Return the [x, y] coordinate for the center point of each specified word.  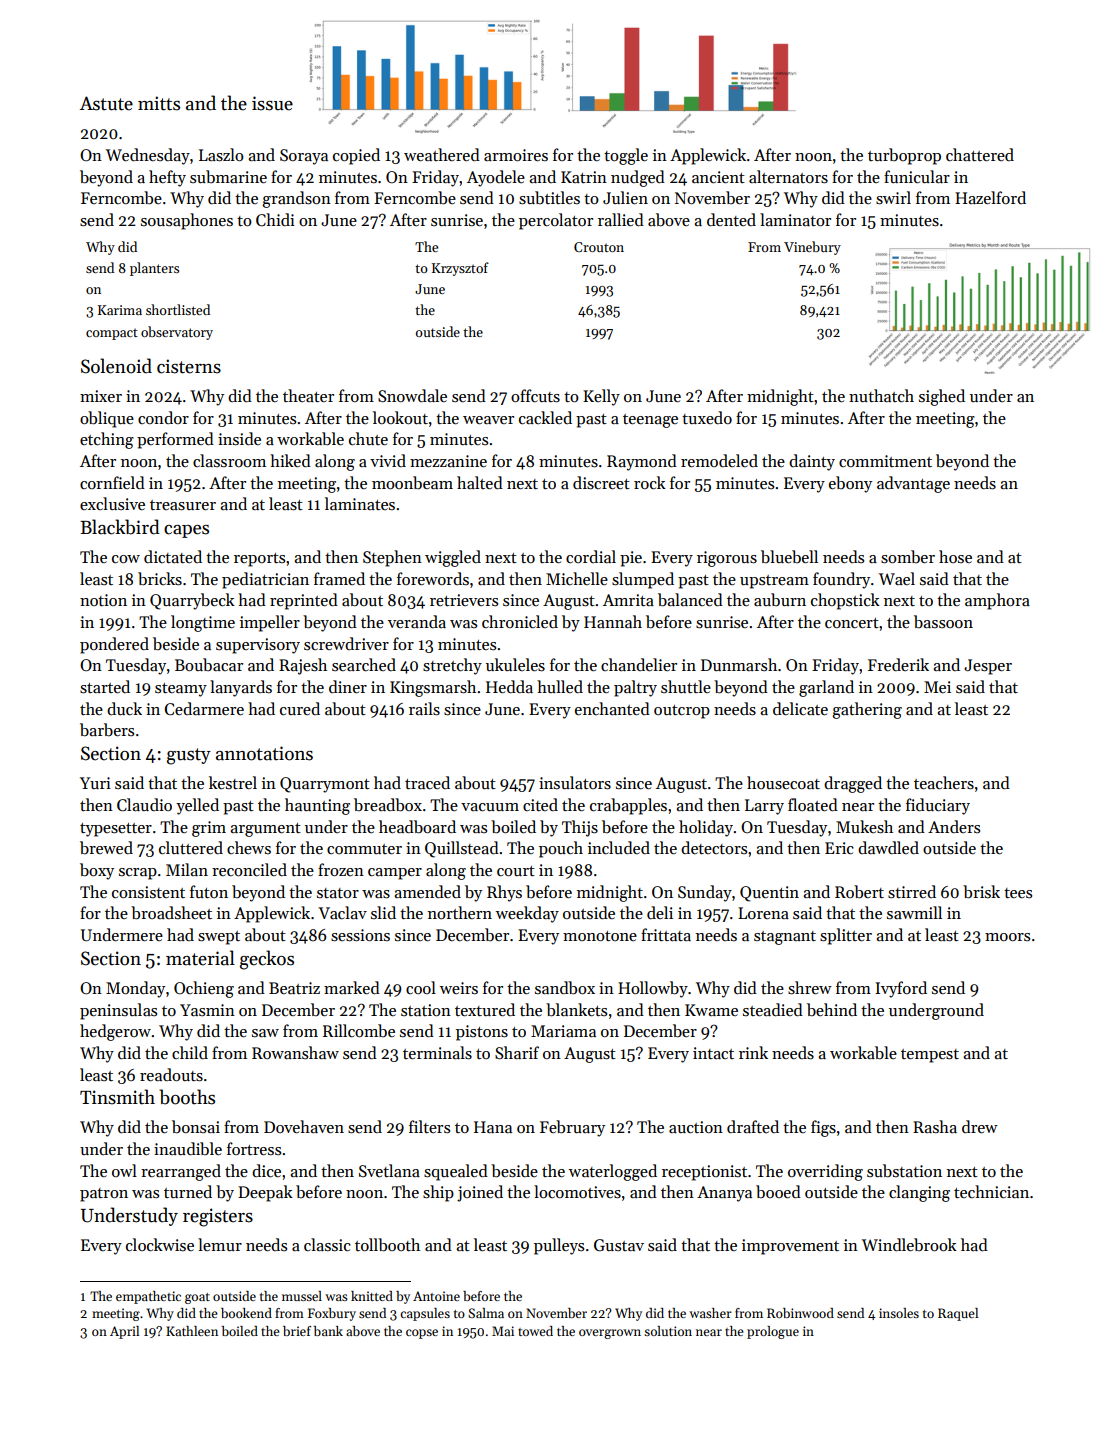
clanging [919, 1193]
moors [1007, 937]
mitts [159, 103]
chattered [980, 154]
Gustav [619, 1245]
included [619, 847]
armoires [516, 155]
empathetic [148, 1297]
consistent [148, 892]
